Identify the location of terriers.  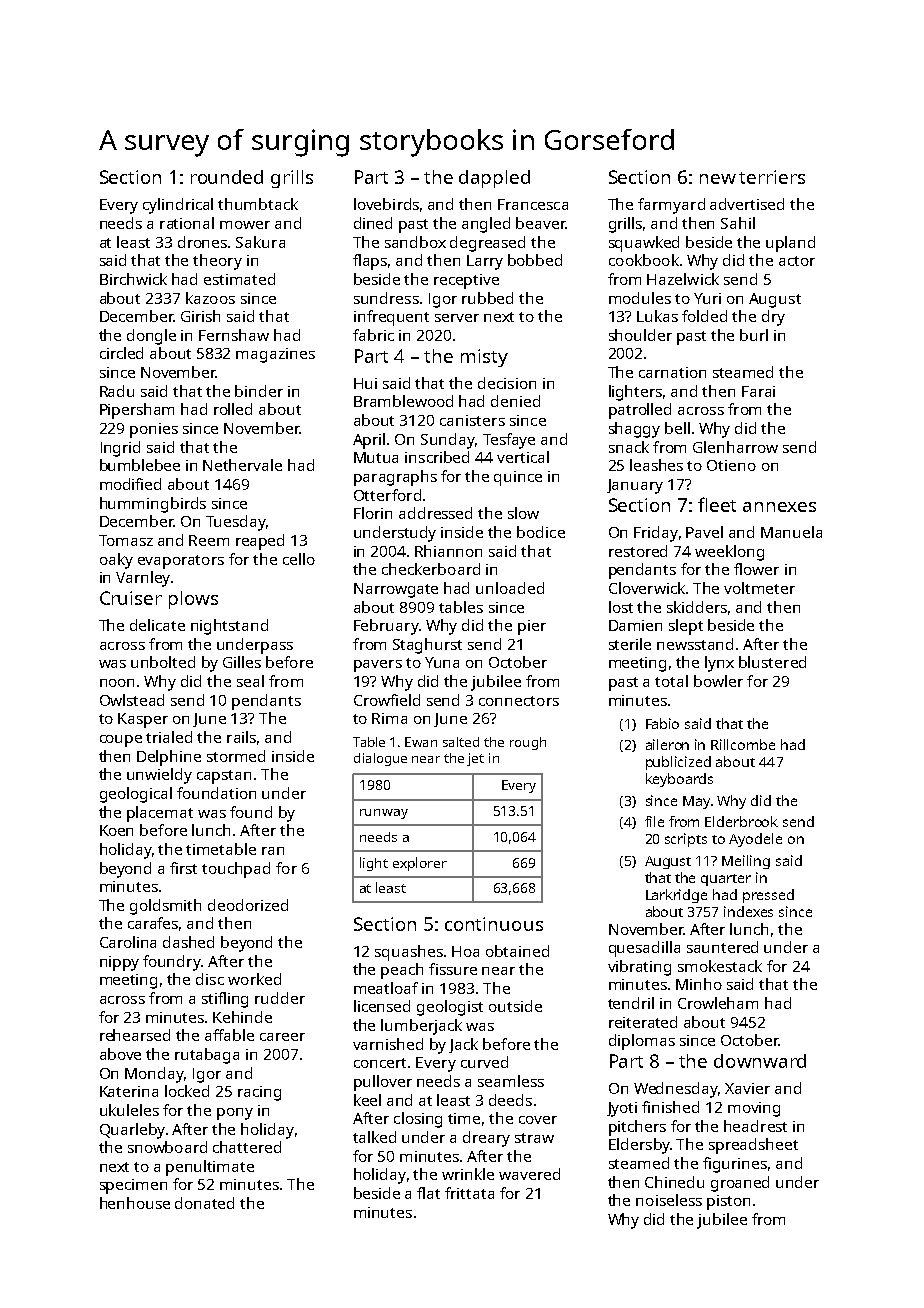
(772, 177).
